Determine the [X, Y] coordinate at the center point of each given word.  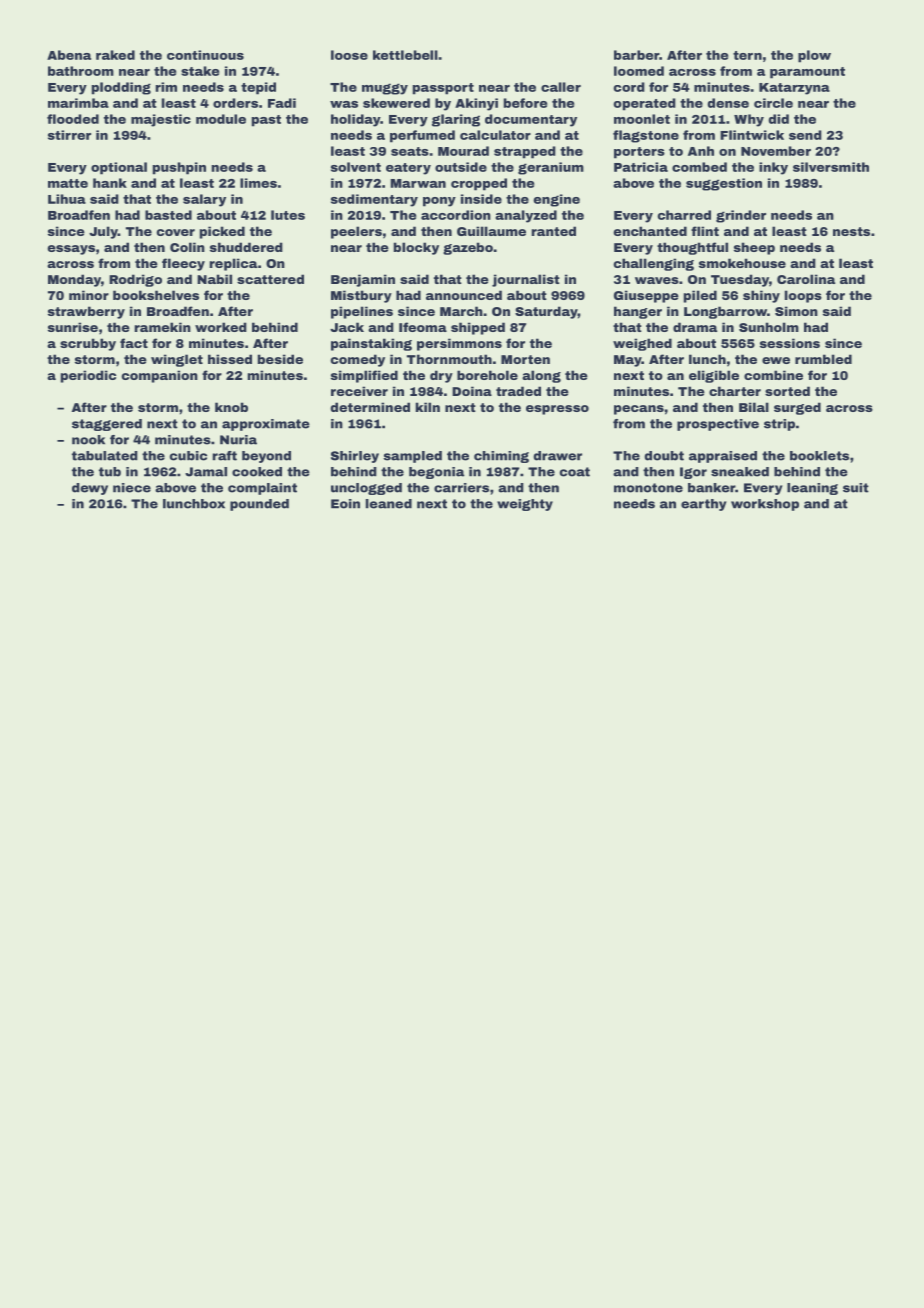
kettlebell [405, 55]
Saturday [546, 312]
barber [636, 55]
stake [200, 71]
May [628, 361]
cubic [188, 456]
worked [221, 327]
